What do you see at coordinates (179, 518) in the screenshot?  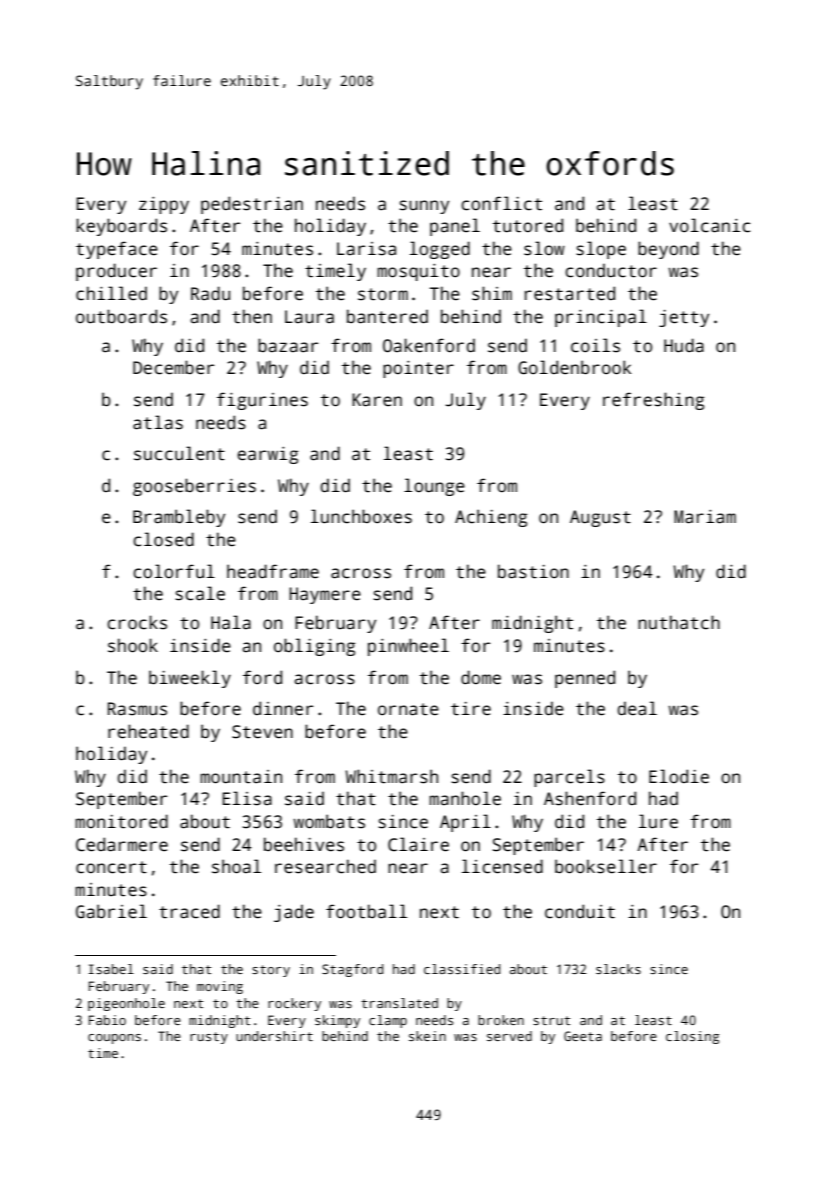 I see `Brambleby` at bounding box center [179, 518].
